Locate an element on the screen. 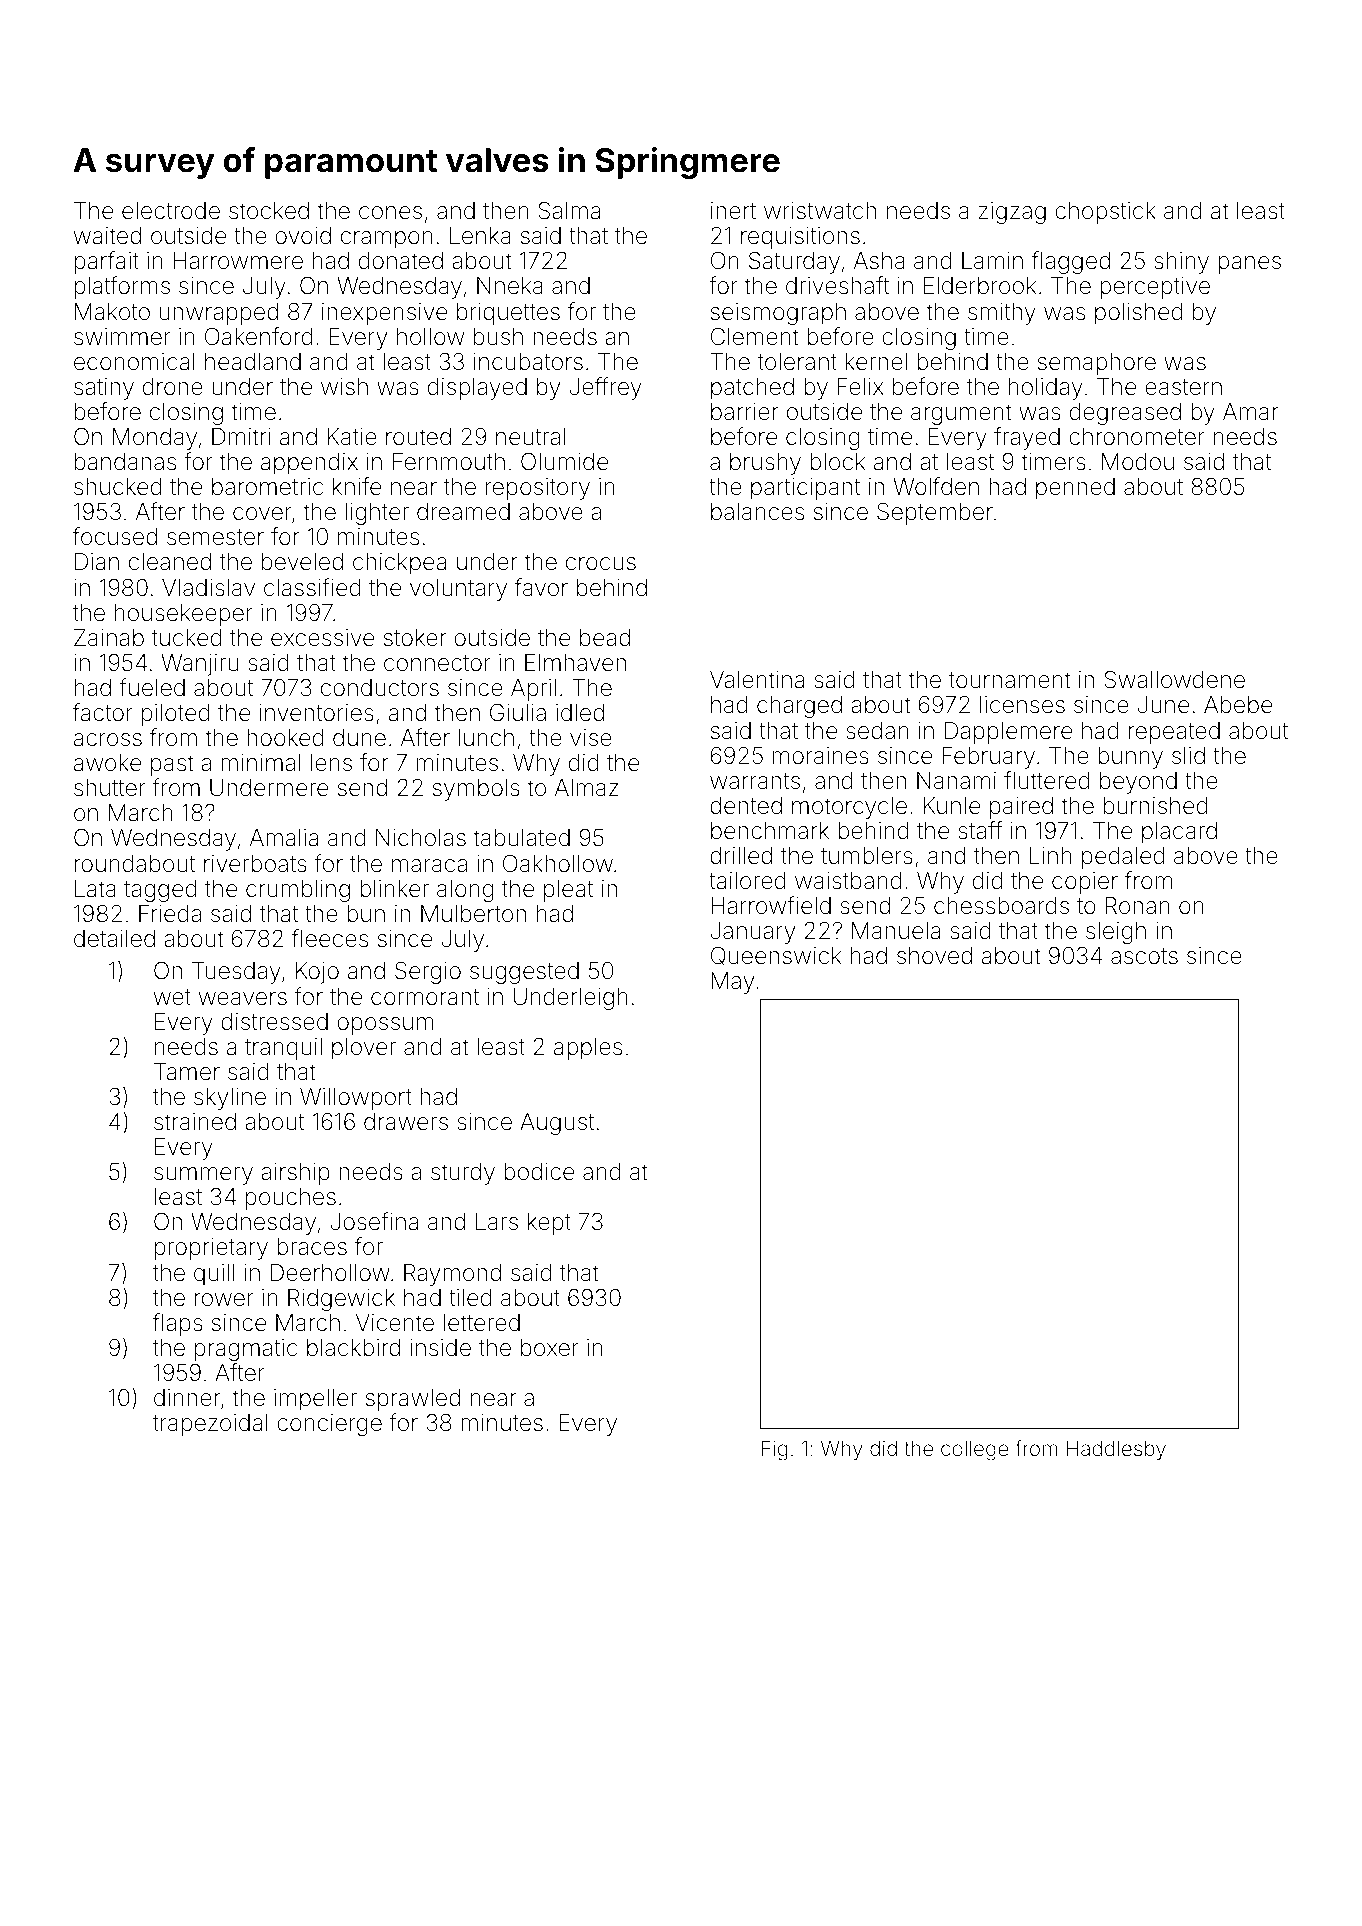 This screenshot has width=1362, height=1926. kept is located at coordinates (549, 1224).
